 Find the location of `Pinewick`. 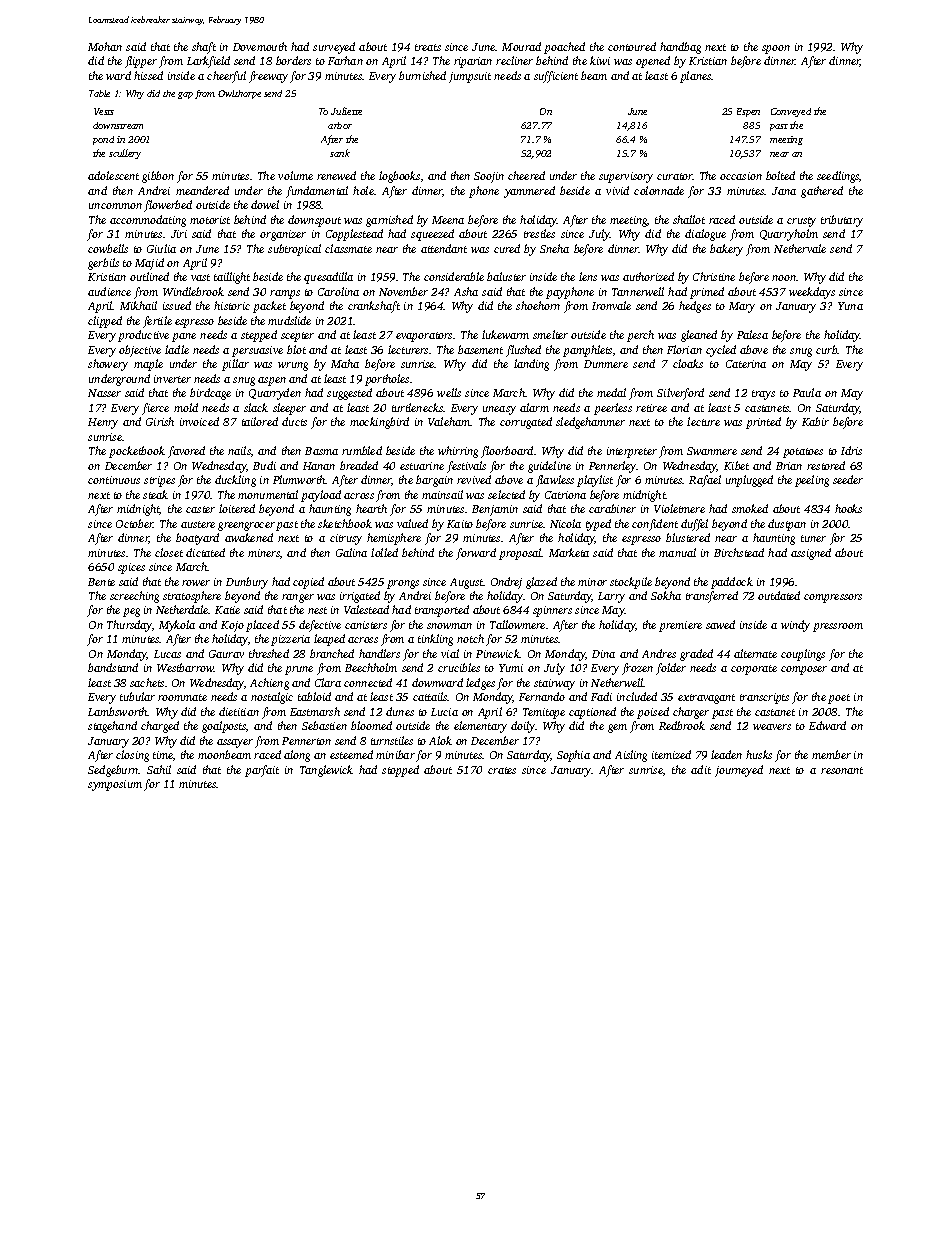

Pinewick is located at coordinates (498, 653).
